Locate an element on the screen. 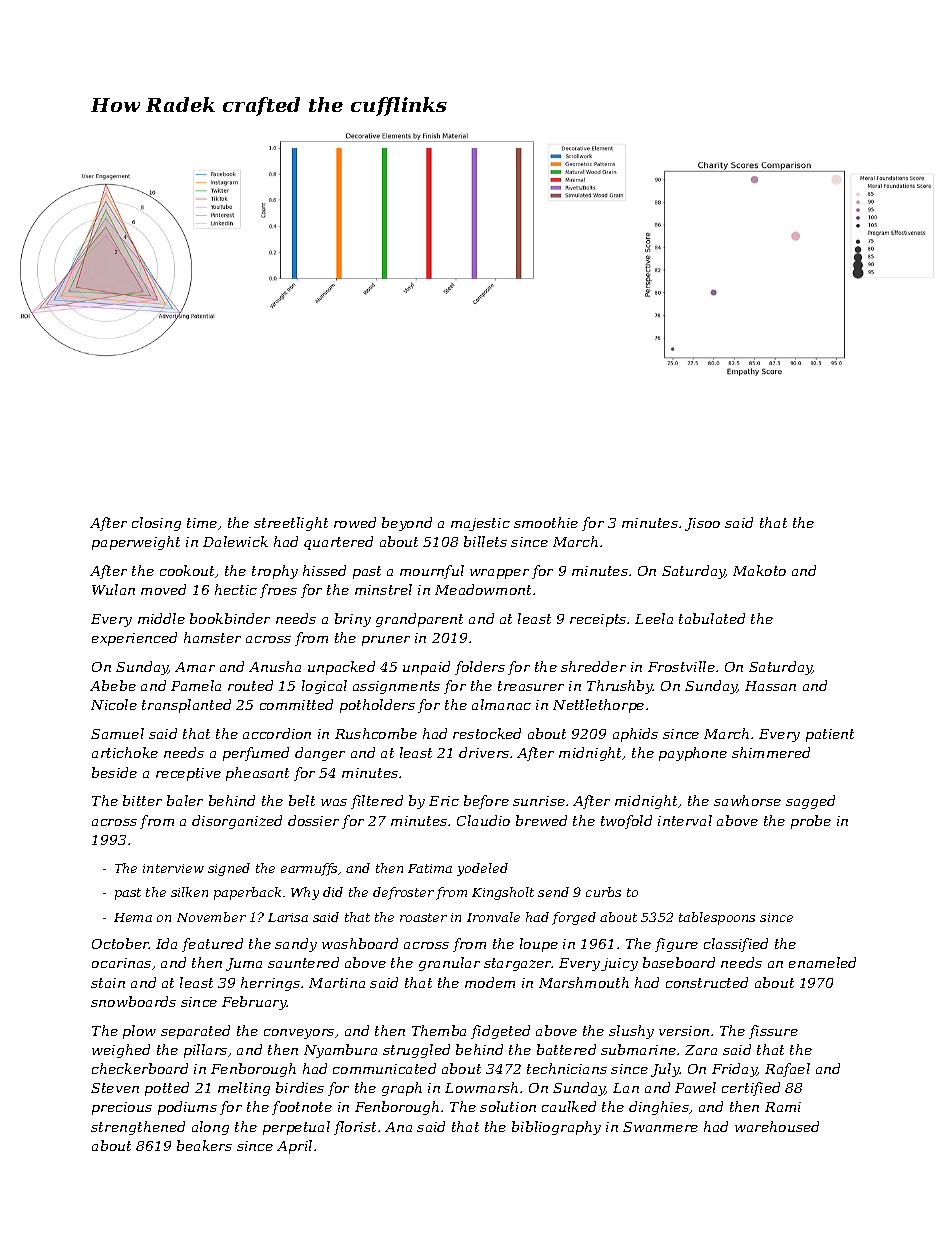  beyond is located at coordinates (407, 524).
